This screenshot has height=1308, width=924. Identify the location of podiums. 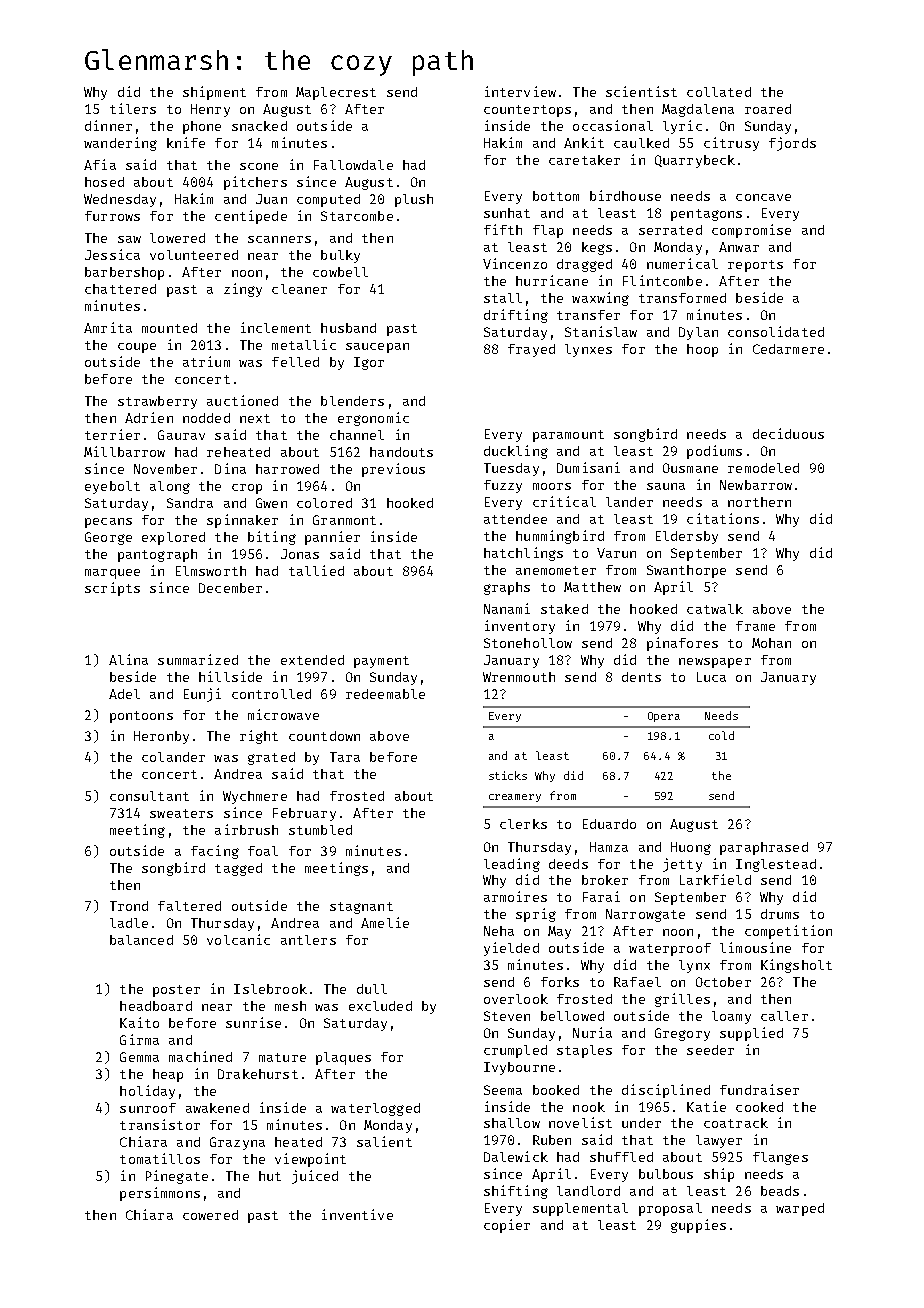
(714, 452).
